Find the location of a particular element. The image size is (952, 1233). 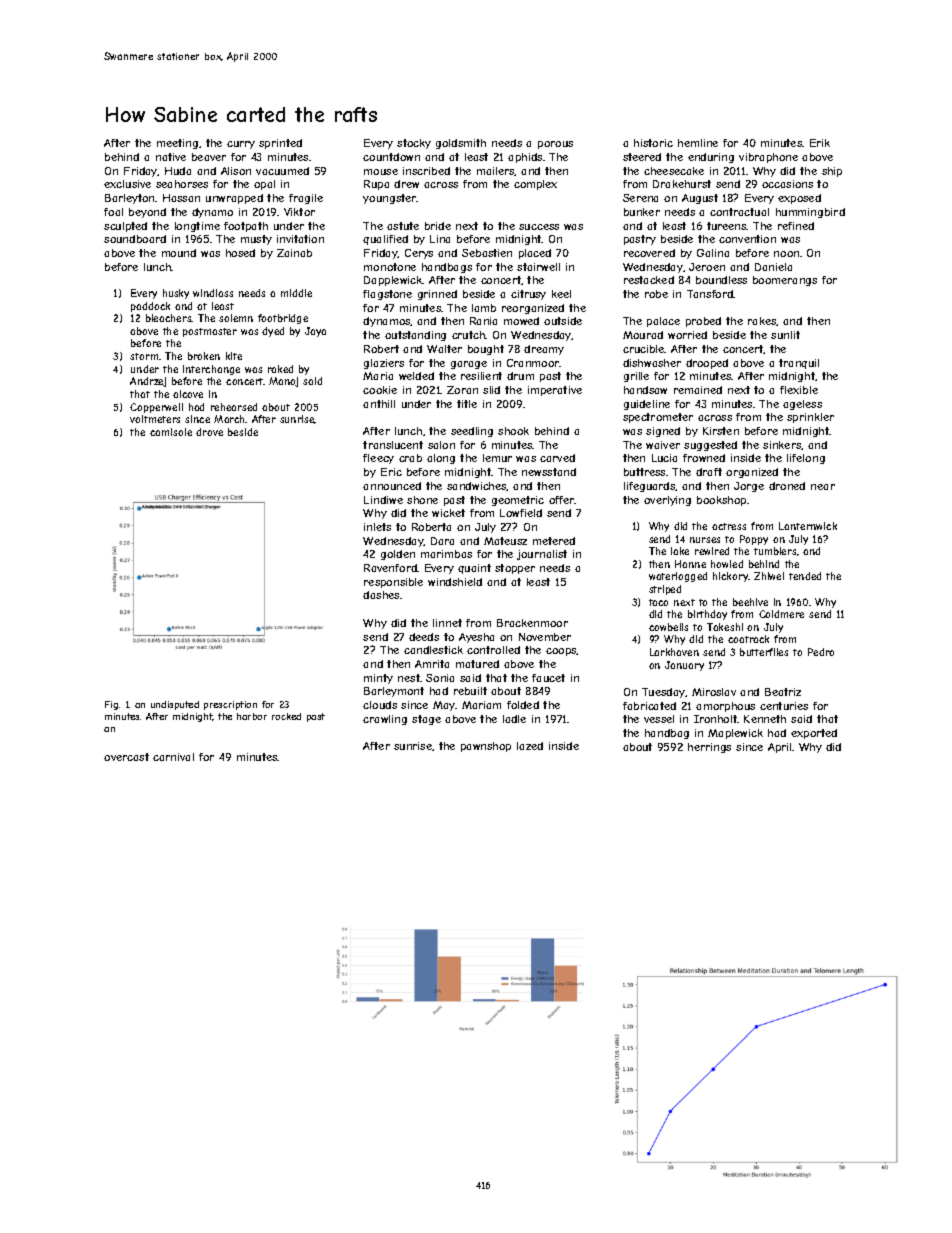

crawling is located at coordinates (385, 720).
